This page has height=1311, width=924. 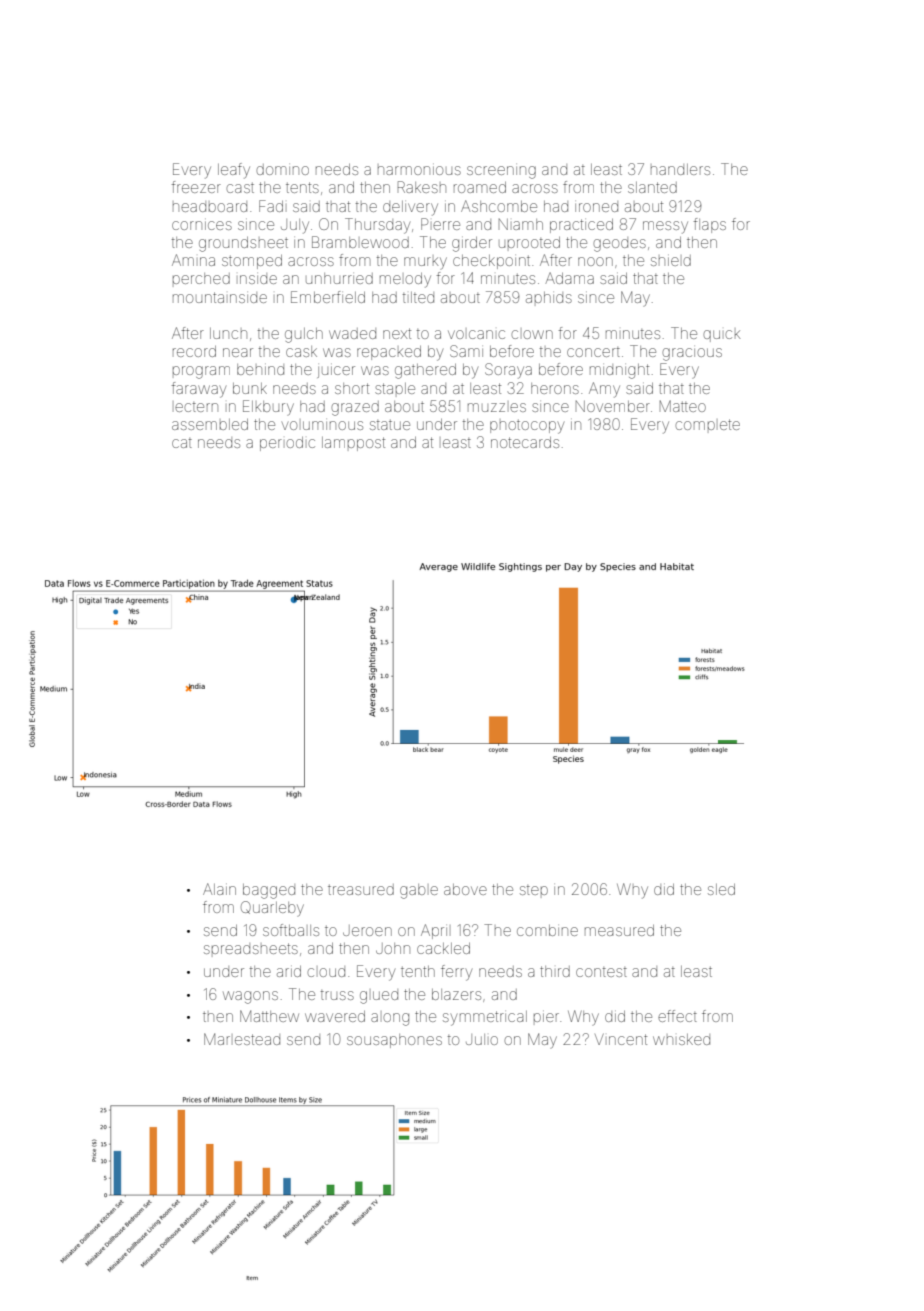 I want to click on melody, so click(x=405, y=280).
